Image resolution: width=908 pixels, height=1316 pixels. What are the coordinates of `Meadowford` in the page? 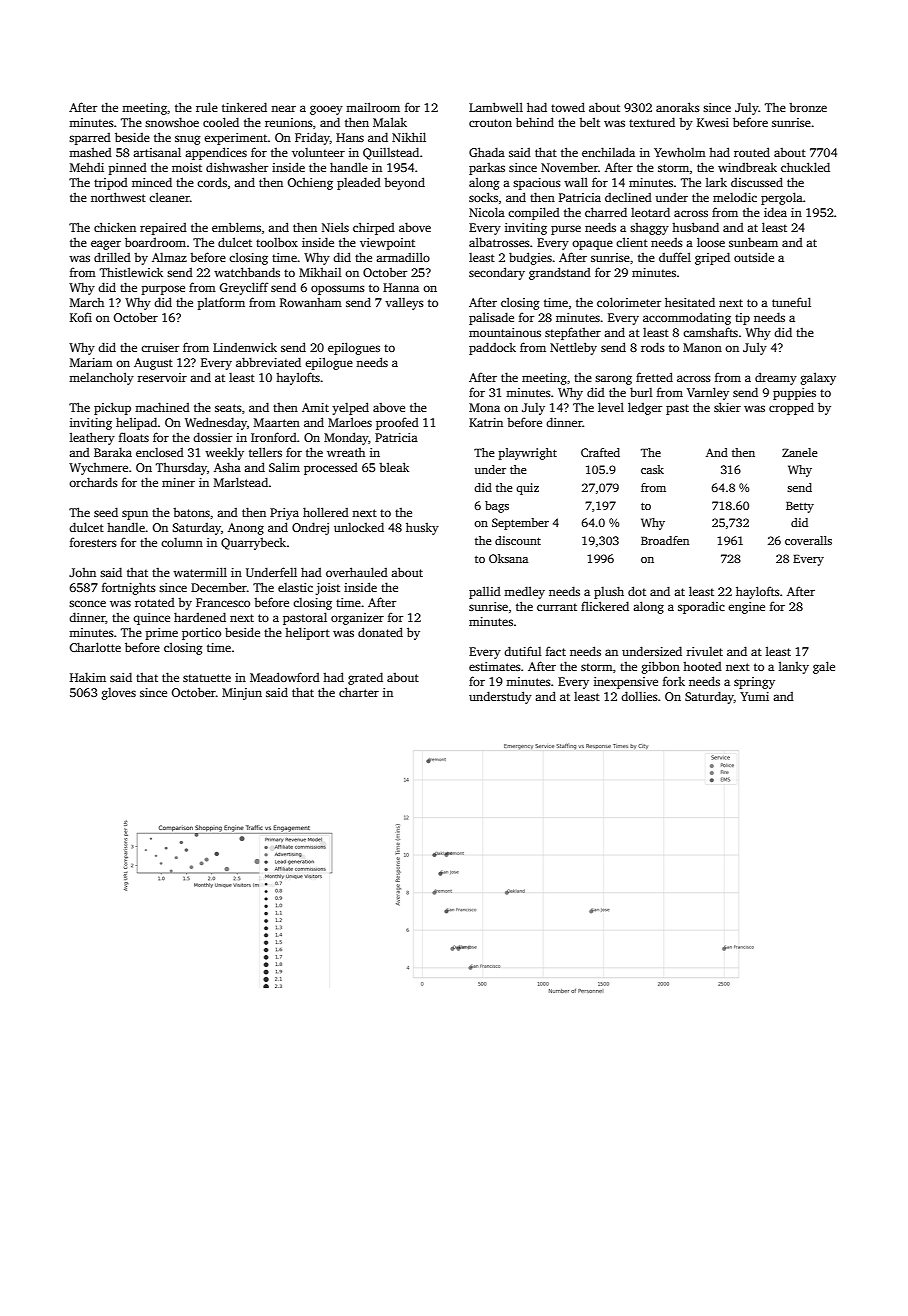 It's located at (285, 677).
